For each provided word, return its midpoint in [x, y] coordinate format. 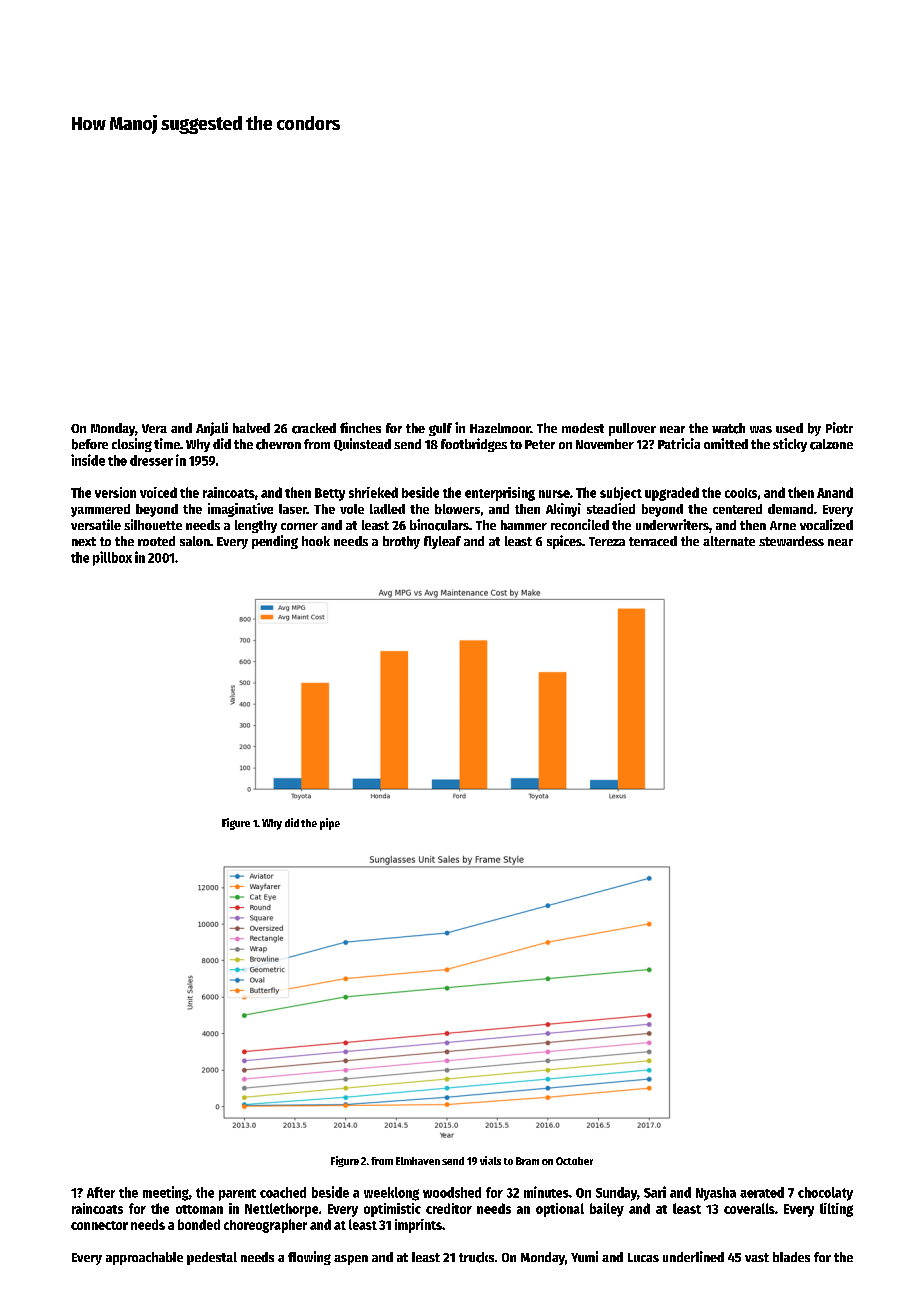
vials [490, 1160]
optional [560, 1210]
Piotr [839, 427]
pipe [330, 824]
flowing [309, 1258]
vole [352, 509]
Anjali [212, 429]
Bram [527, 1161]
